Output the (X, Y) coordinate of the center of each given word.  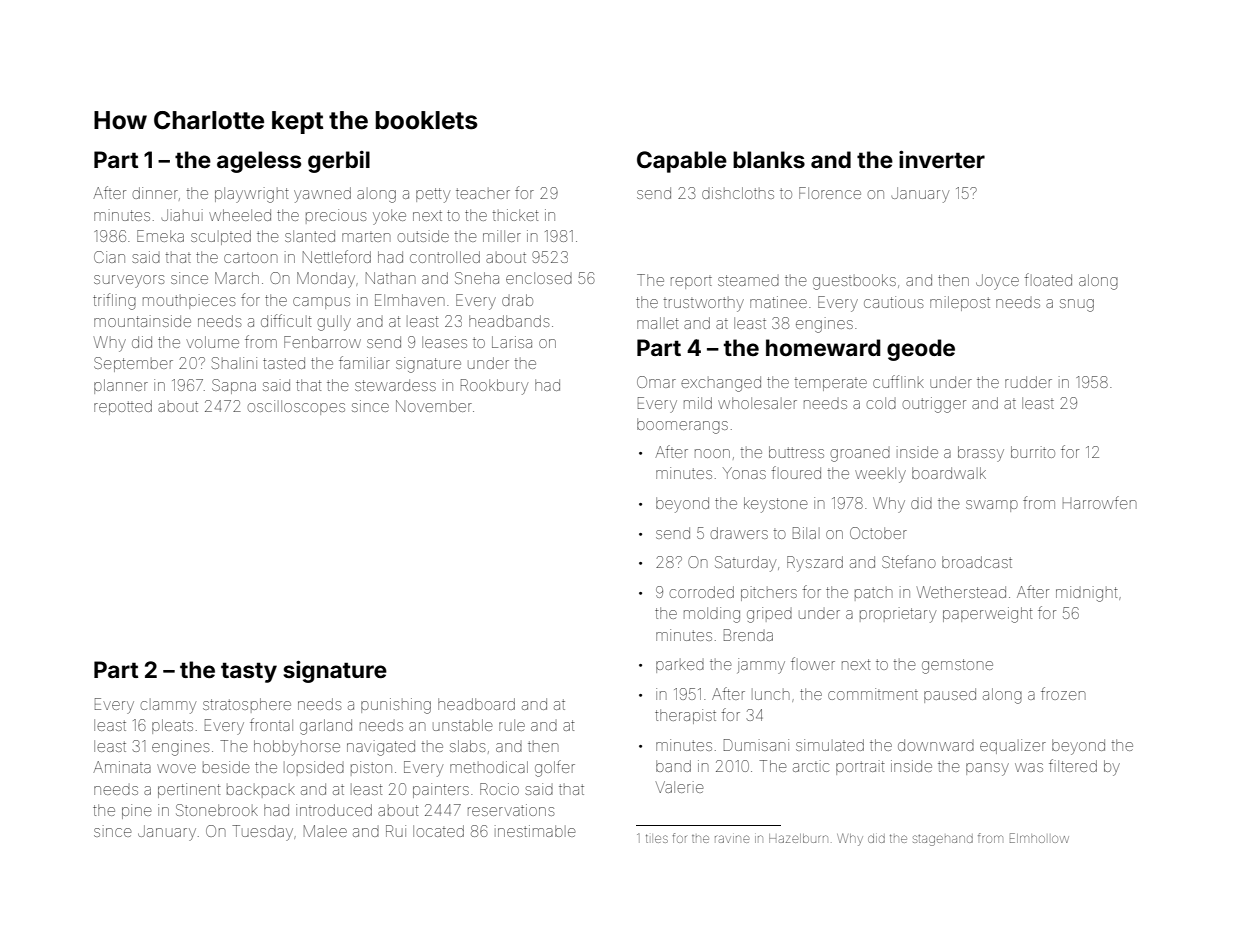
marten (366, 237)
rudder (1028, 382)
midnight (1087, 594)
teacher (483, 193)
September (133, 364)
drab (517, 300)
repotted (123, 407)
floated (1048, 279)
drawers (739, 533)
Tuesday (262, 833)
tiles (657, 838)
